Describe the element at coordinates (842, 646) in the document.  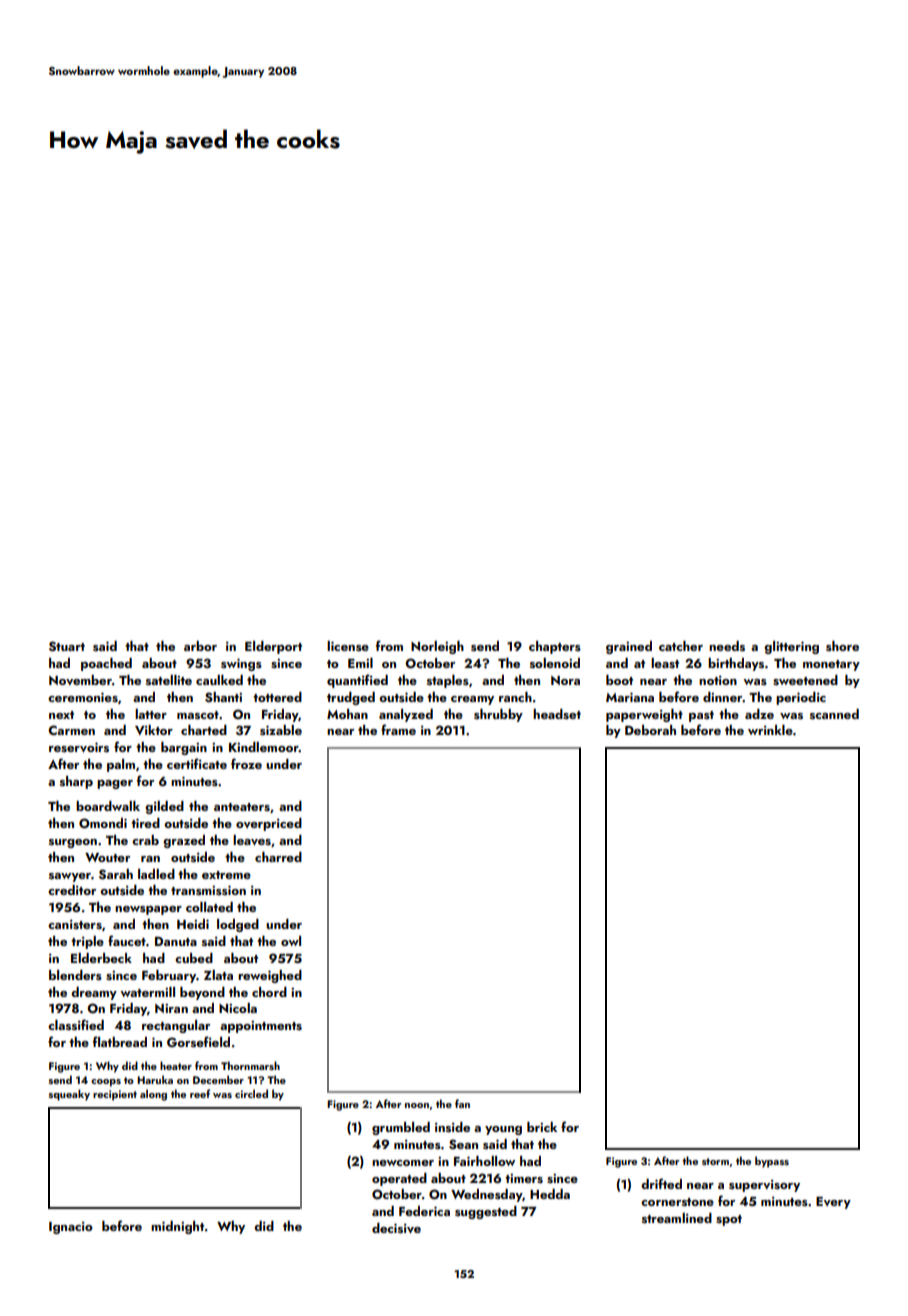
I see `shore` at that location.
